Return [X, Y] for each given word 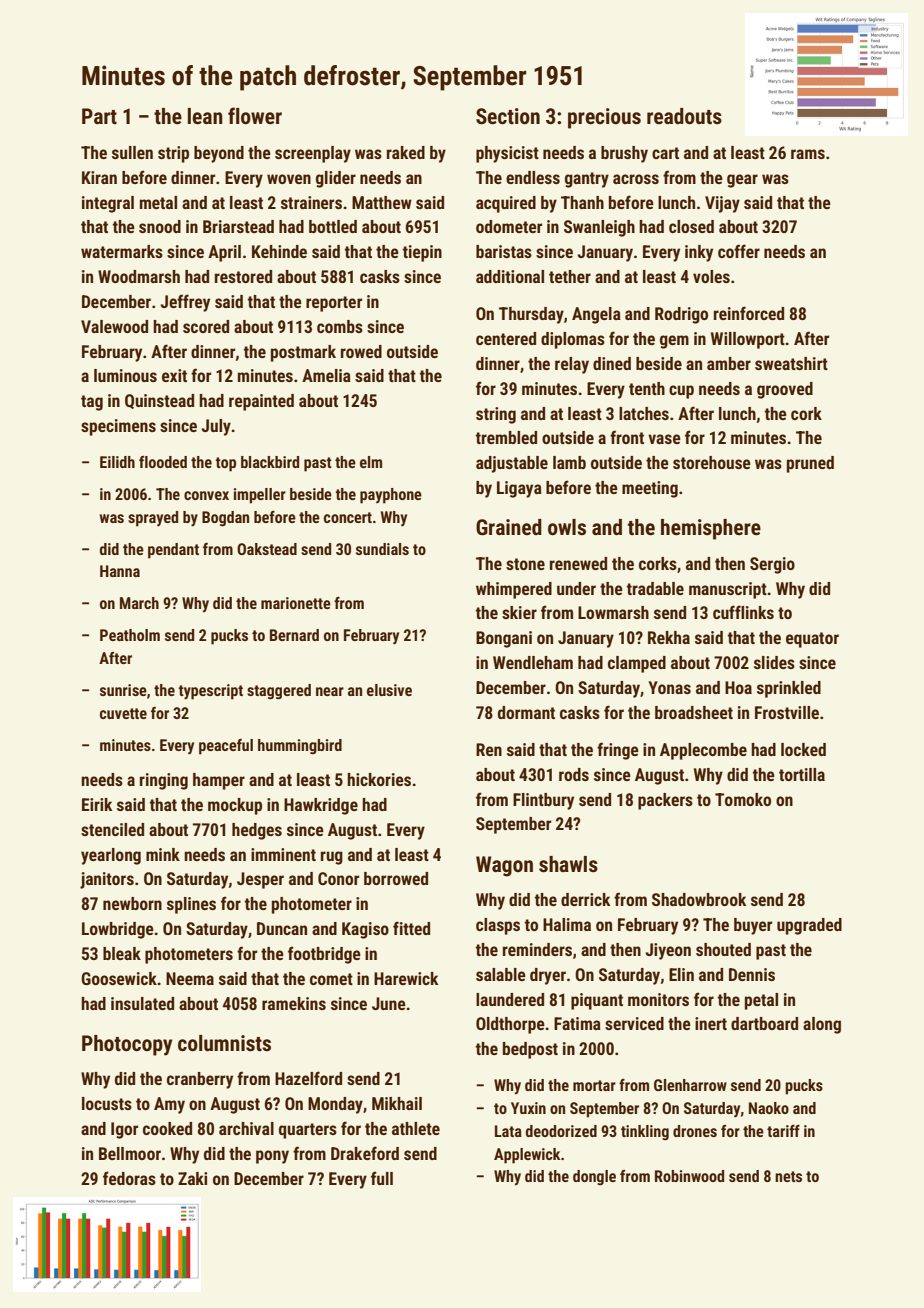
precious [604, 118]
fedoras [129, 1178]
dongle [594, 1178]
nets [788, 1176]
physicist [507, 154]
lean [205, 116]
